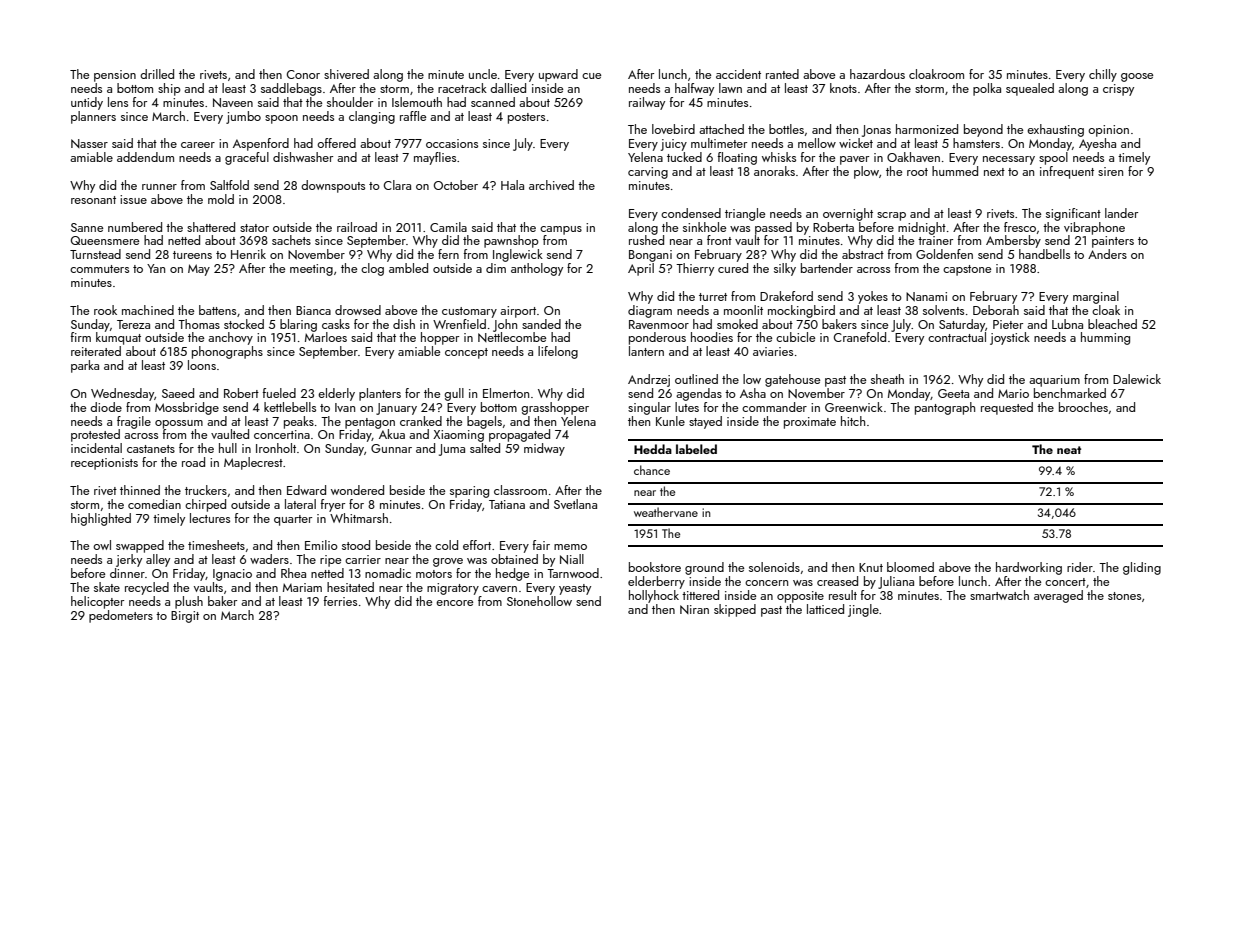 This screenshot has height=952, width=1233. I want to click on parka, so click(85, 366).
